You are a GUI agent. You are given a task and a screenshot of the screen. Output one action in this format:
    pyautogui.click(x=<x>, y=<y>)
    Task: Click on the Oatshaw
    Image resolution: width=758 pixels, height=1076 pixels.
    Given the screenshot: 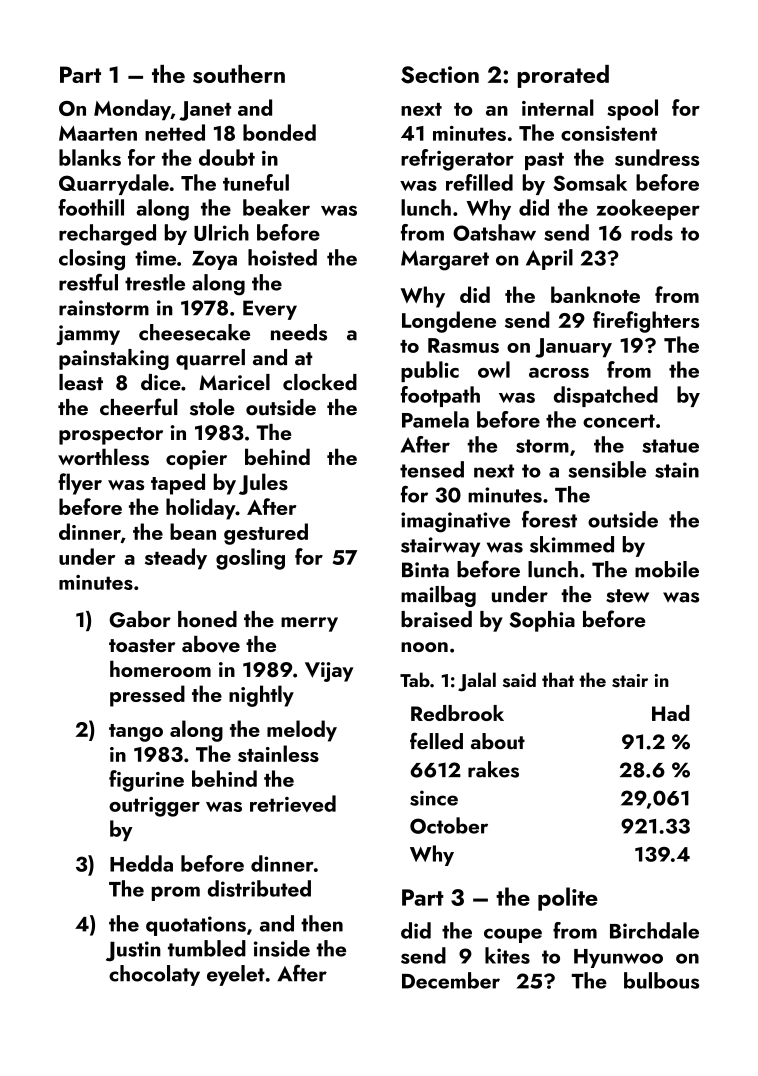 What is the action you would take?
    pyautogui.click(x=494, y=232)
